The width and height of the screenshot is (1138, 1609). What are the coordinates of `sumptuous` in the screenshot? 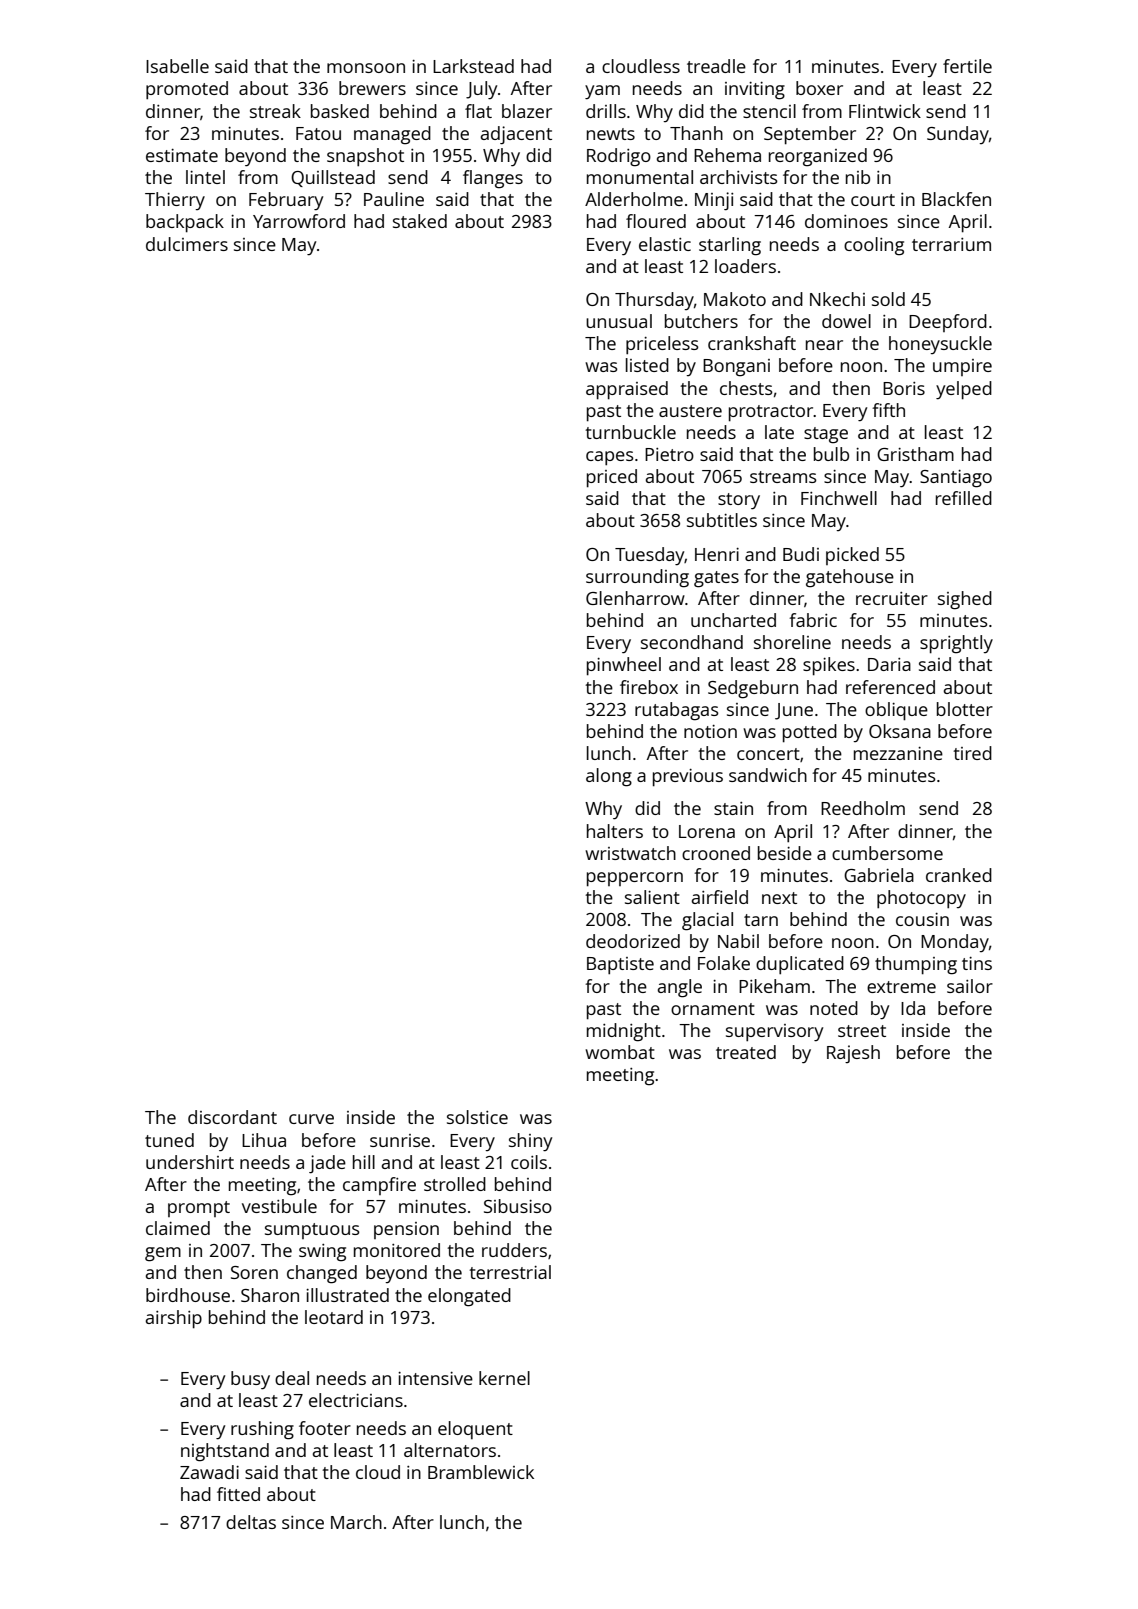 It's located at (312, 1231).
